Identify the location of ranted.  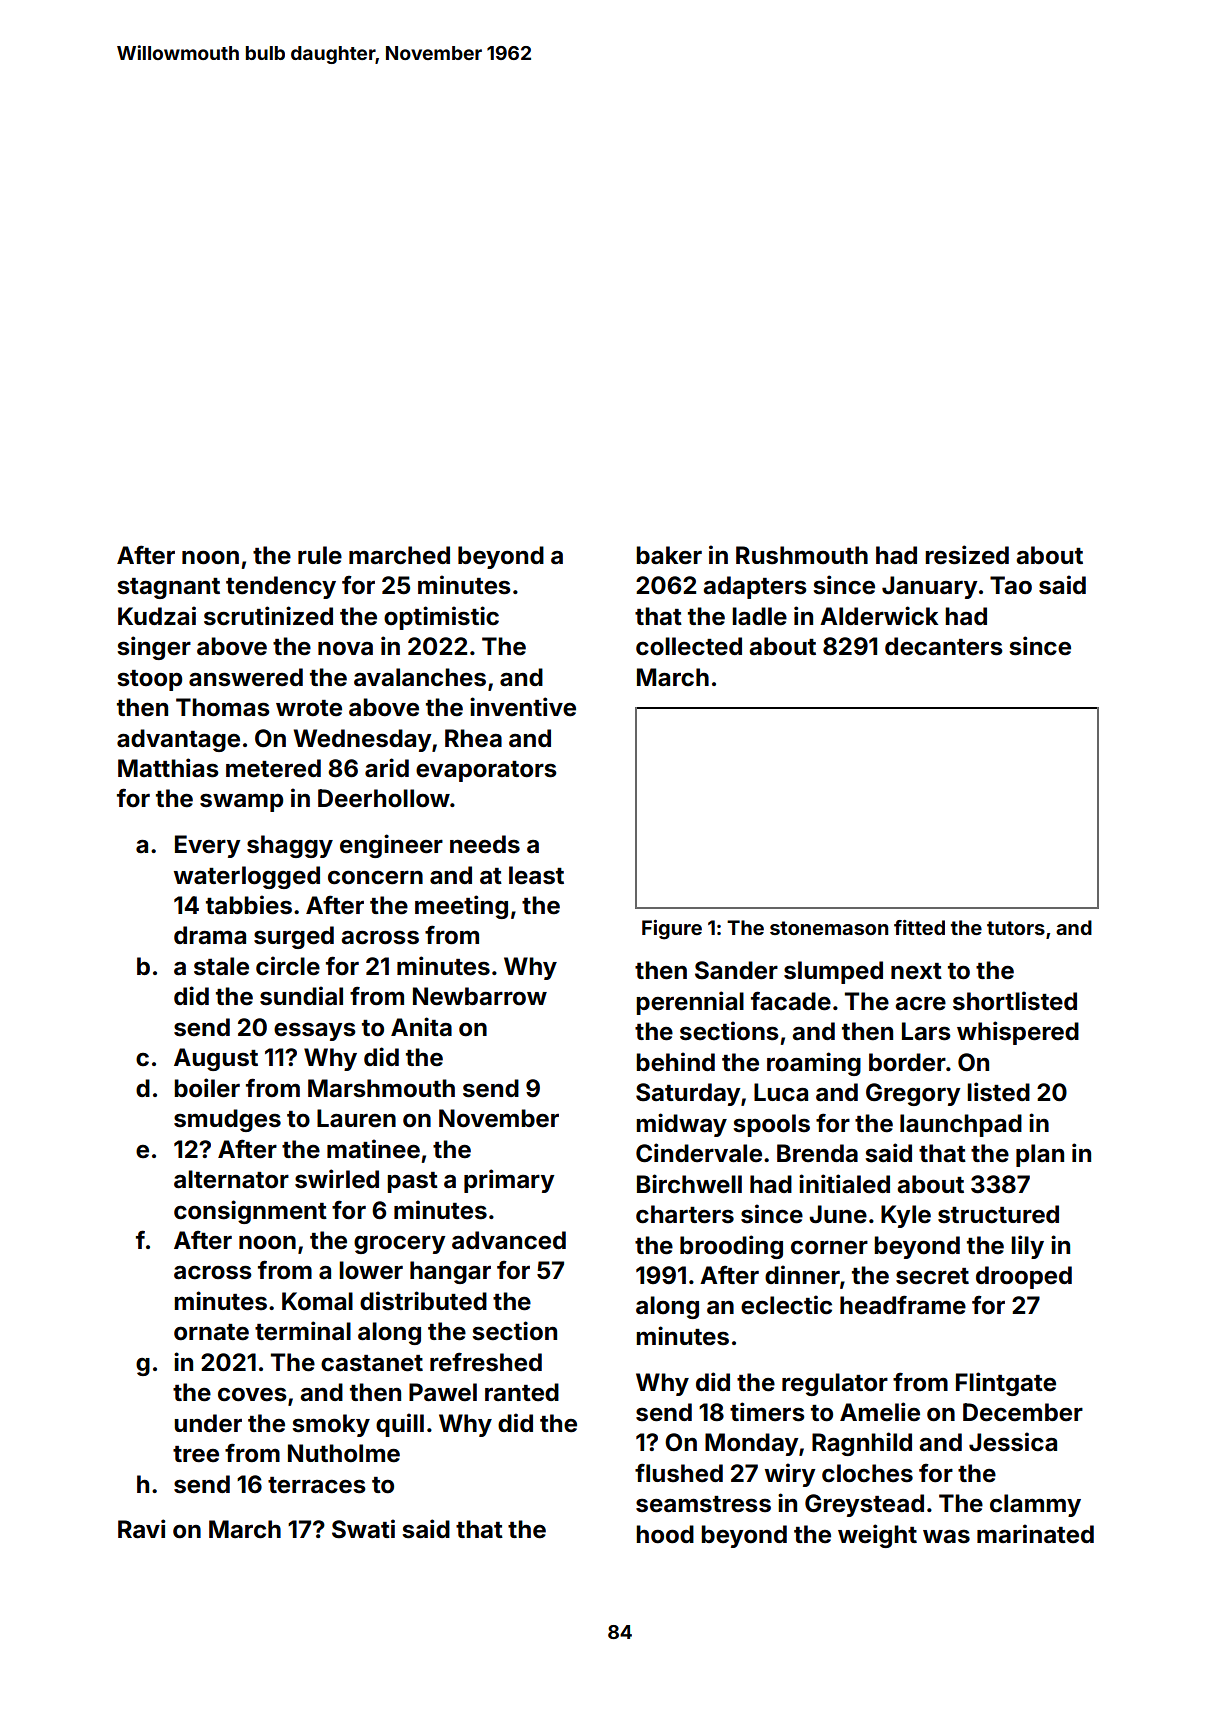
(522, 1392).
